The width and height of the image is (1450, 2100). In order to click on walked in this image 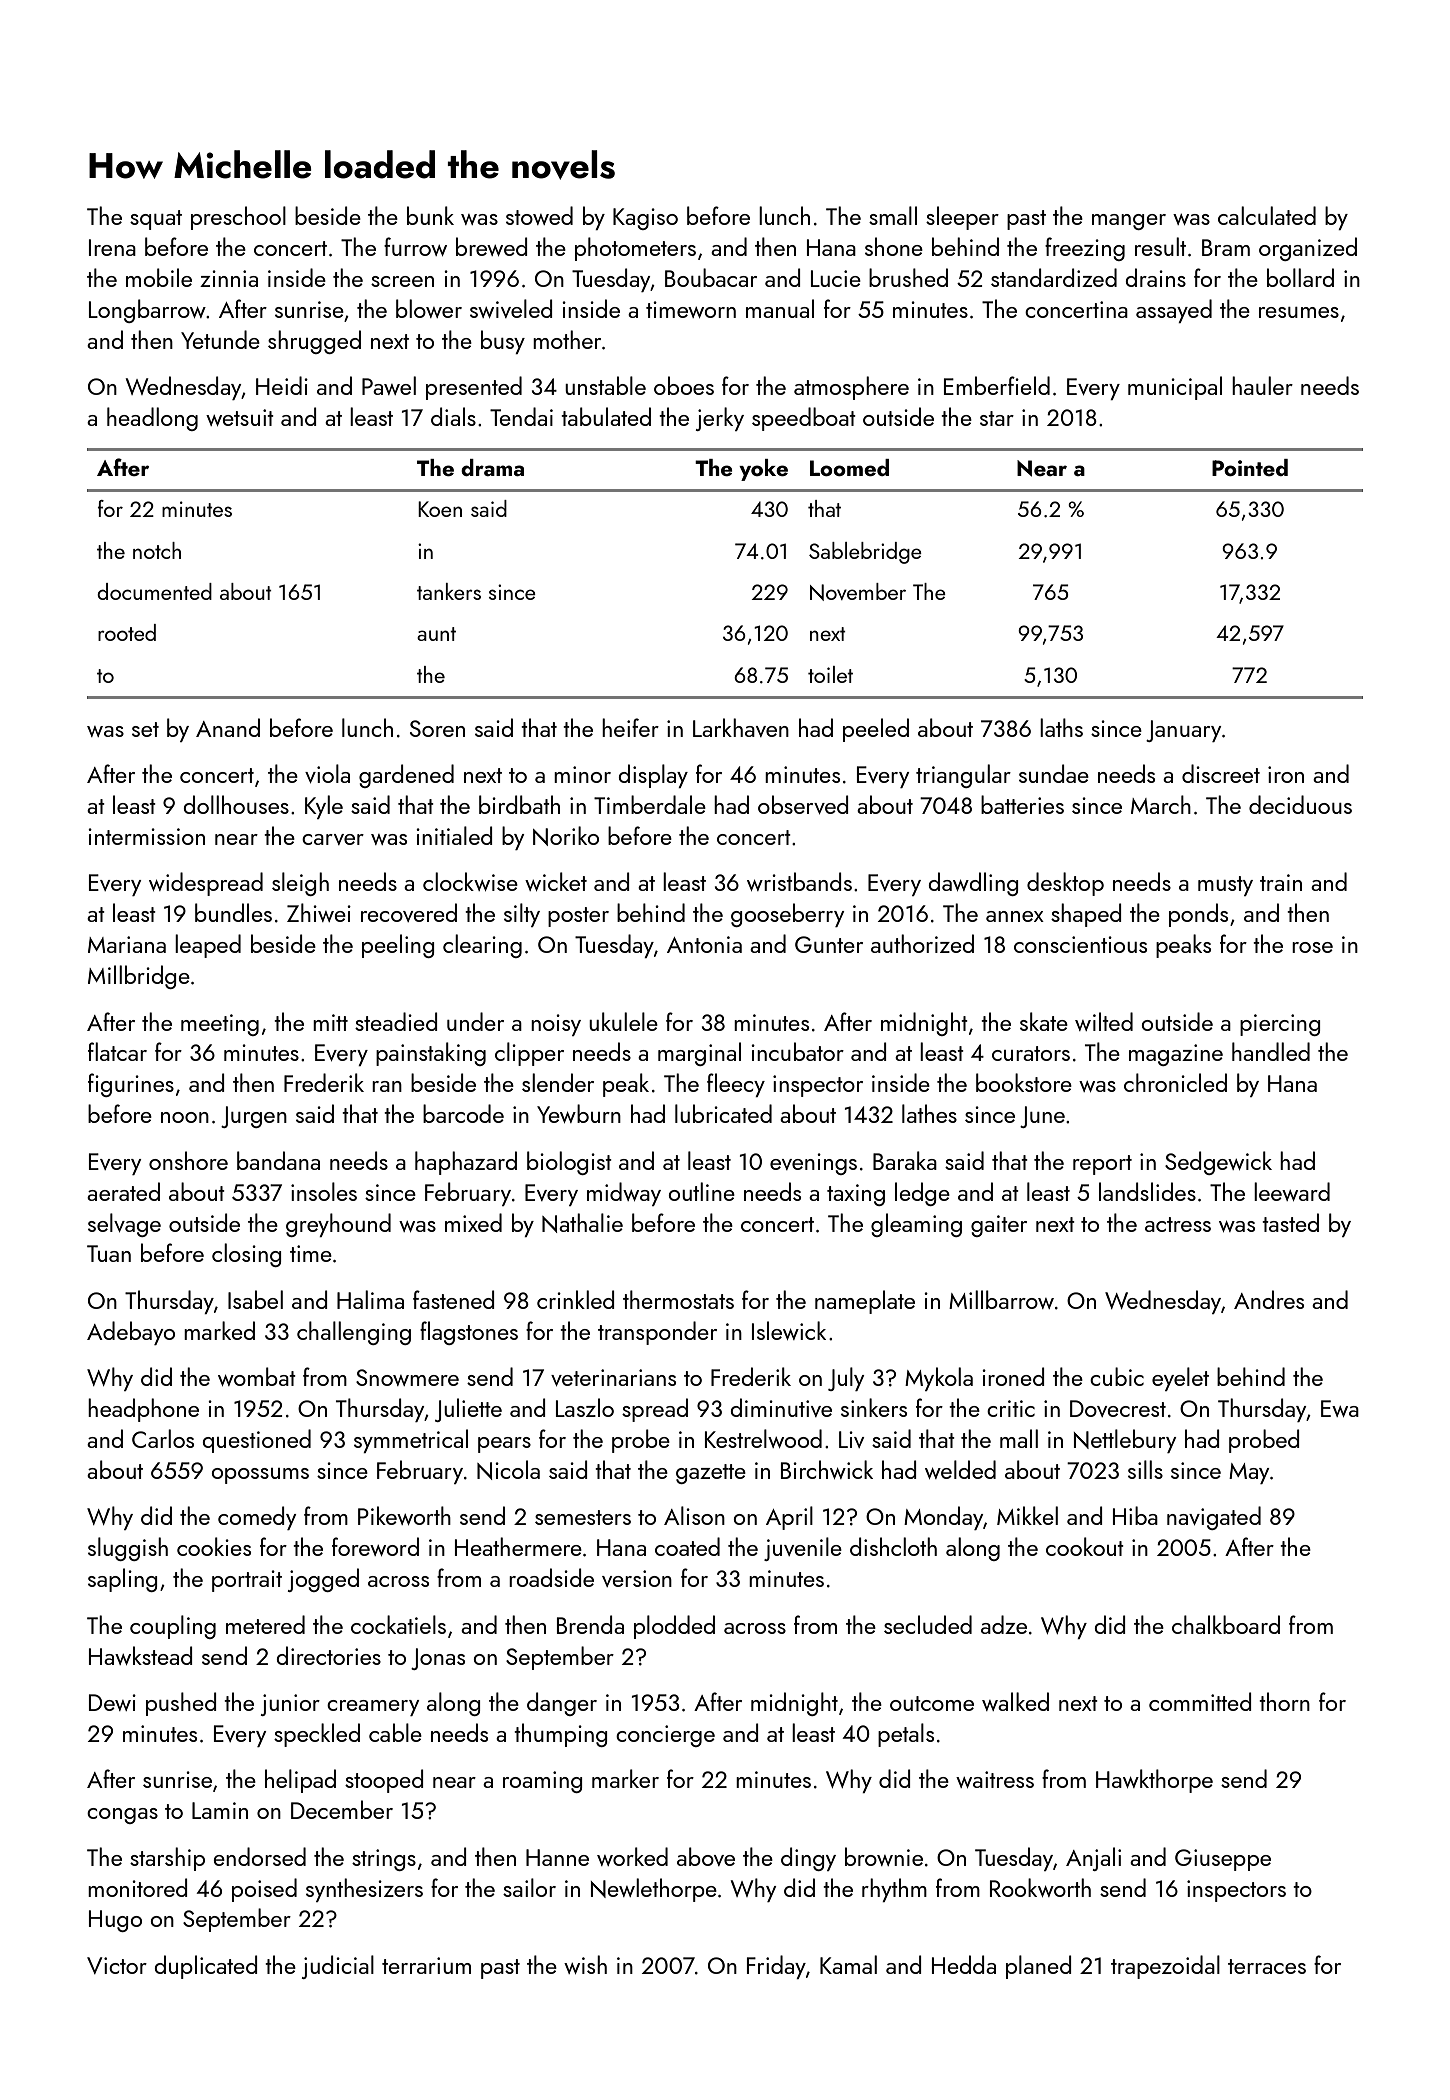, I will do `click(1015, 1701)`.
